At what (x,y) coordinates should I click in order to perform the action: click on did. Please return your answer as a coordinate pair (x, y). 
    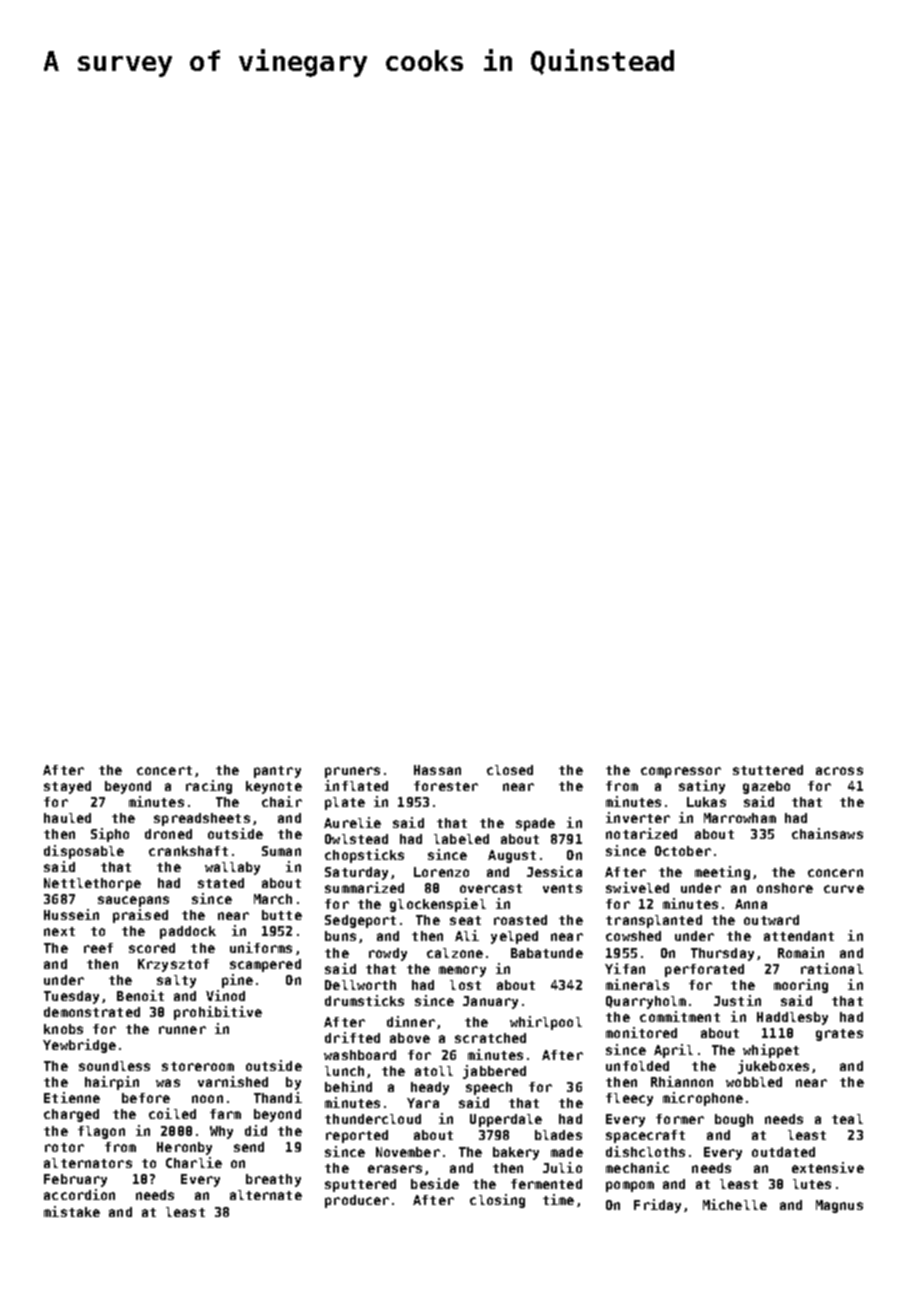
    Looking at the image, I should click on (256, 1130).
